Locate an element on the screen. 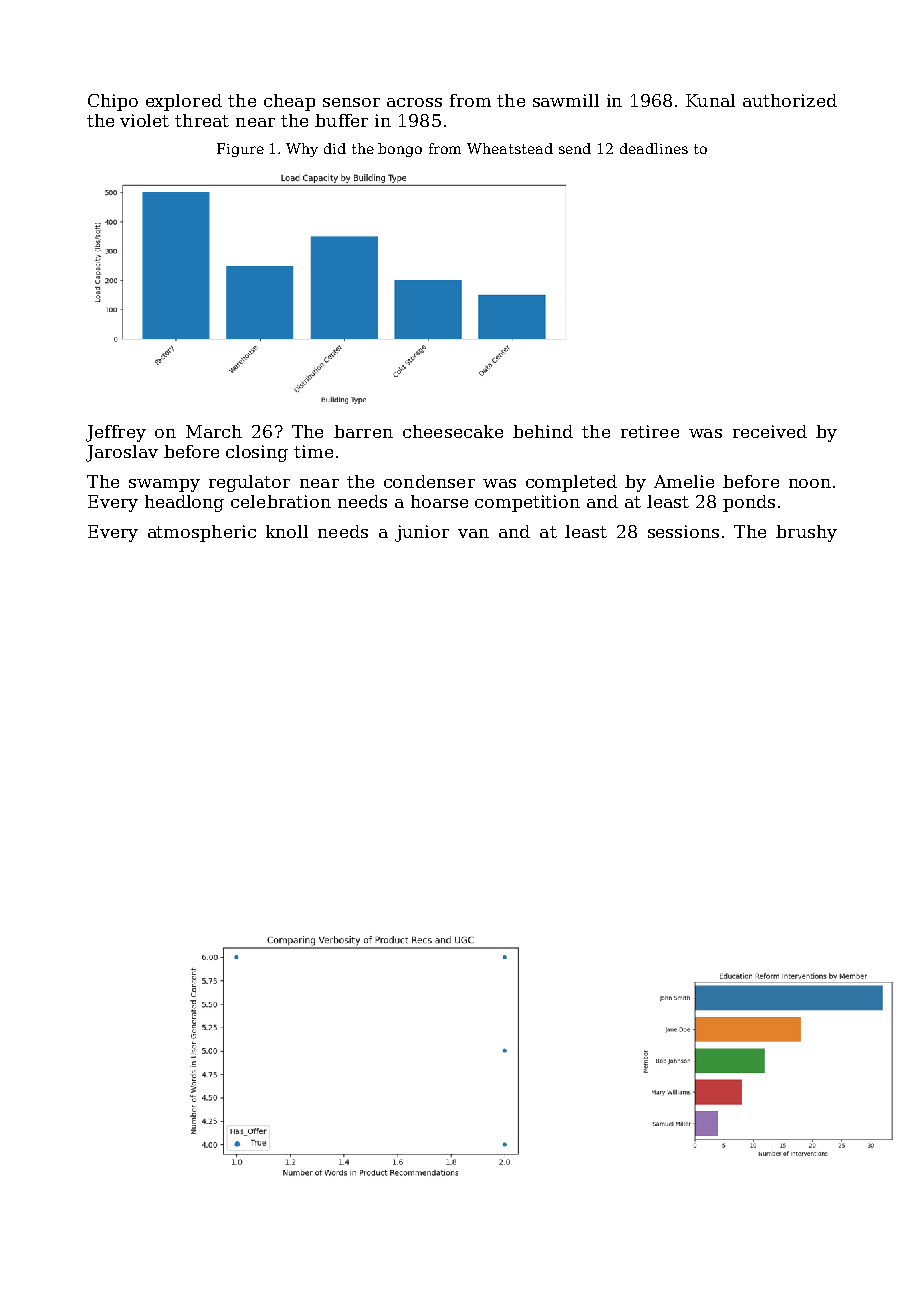 The height and width of the screenshot is (1308, 924). bongo is located at coordinates (400, 150).
